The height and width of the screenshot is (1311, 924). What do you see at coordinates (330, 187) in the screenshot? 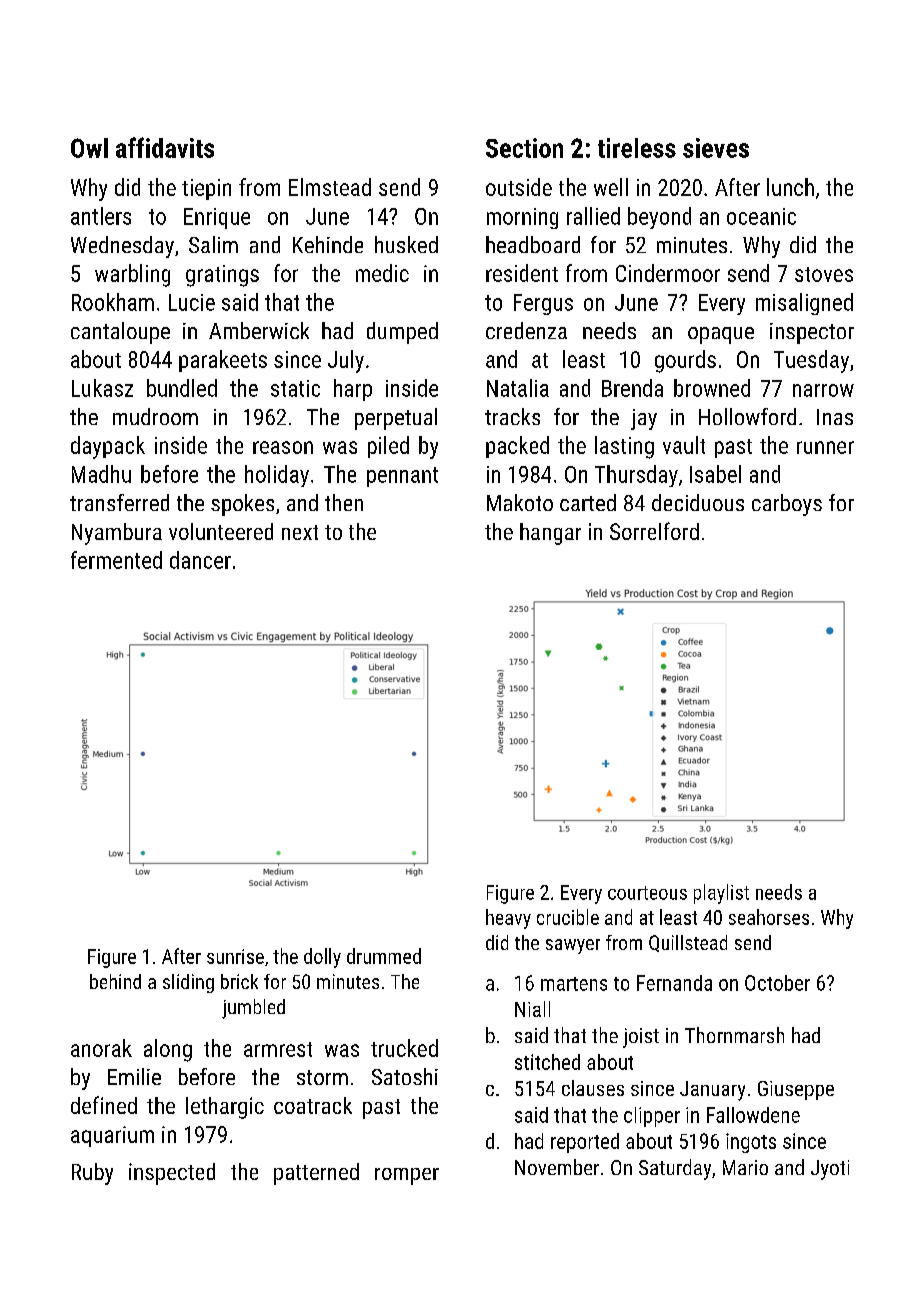
I see `Elmstead` at bounding box center [330, 187].
